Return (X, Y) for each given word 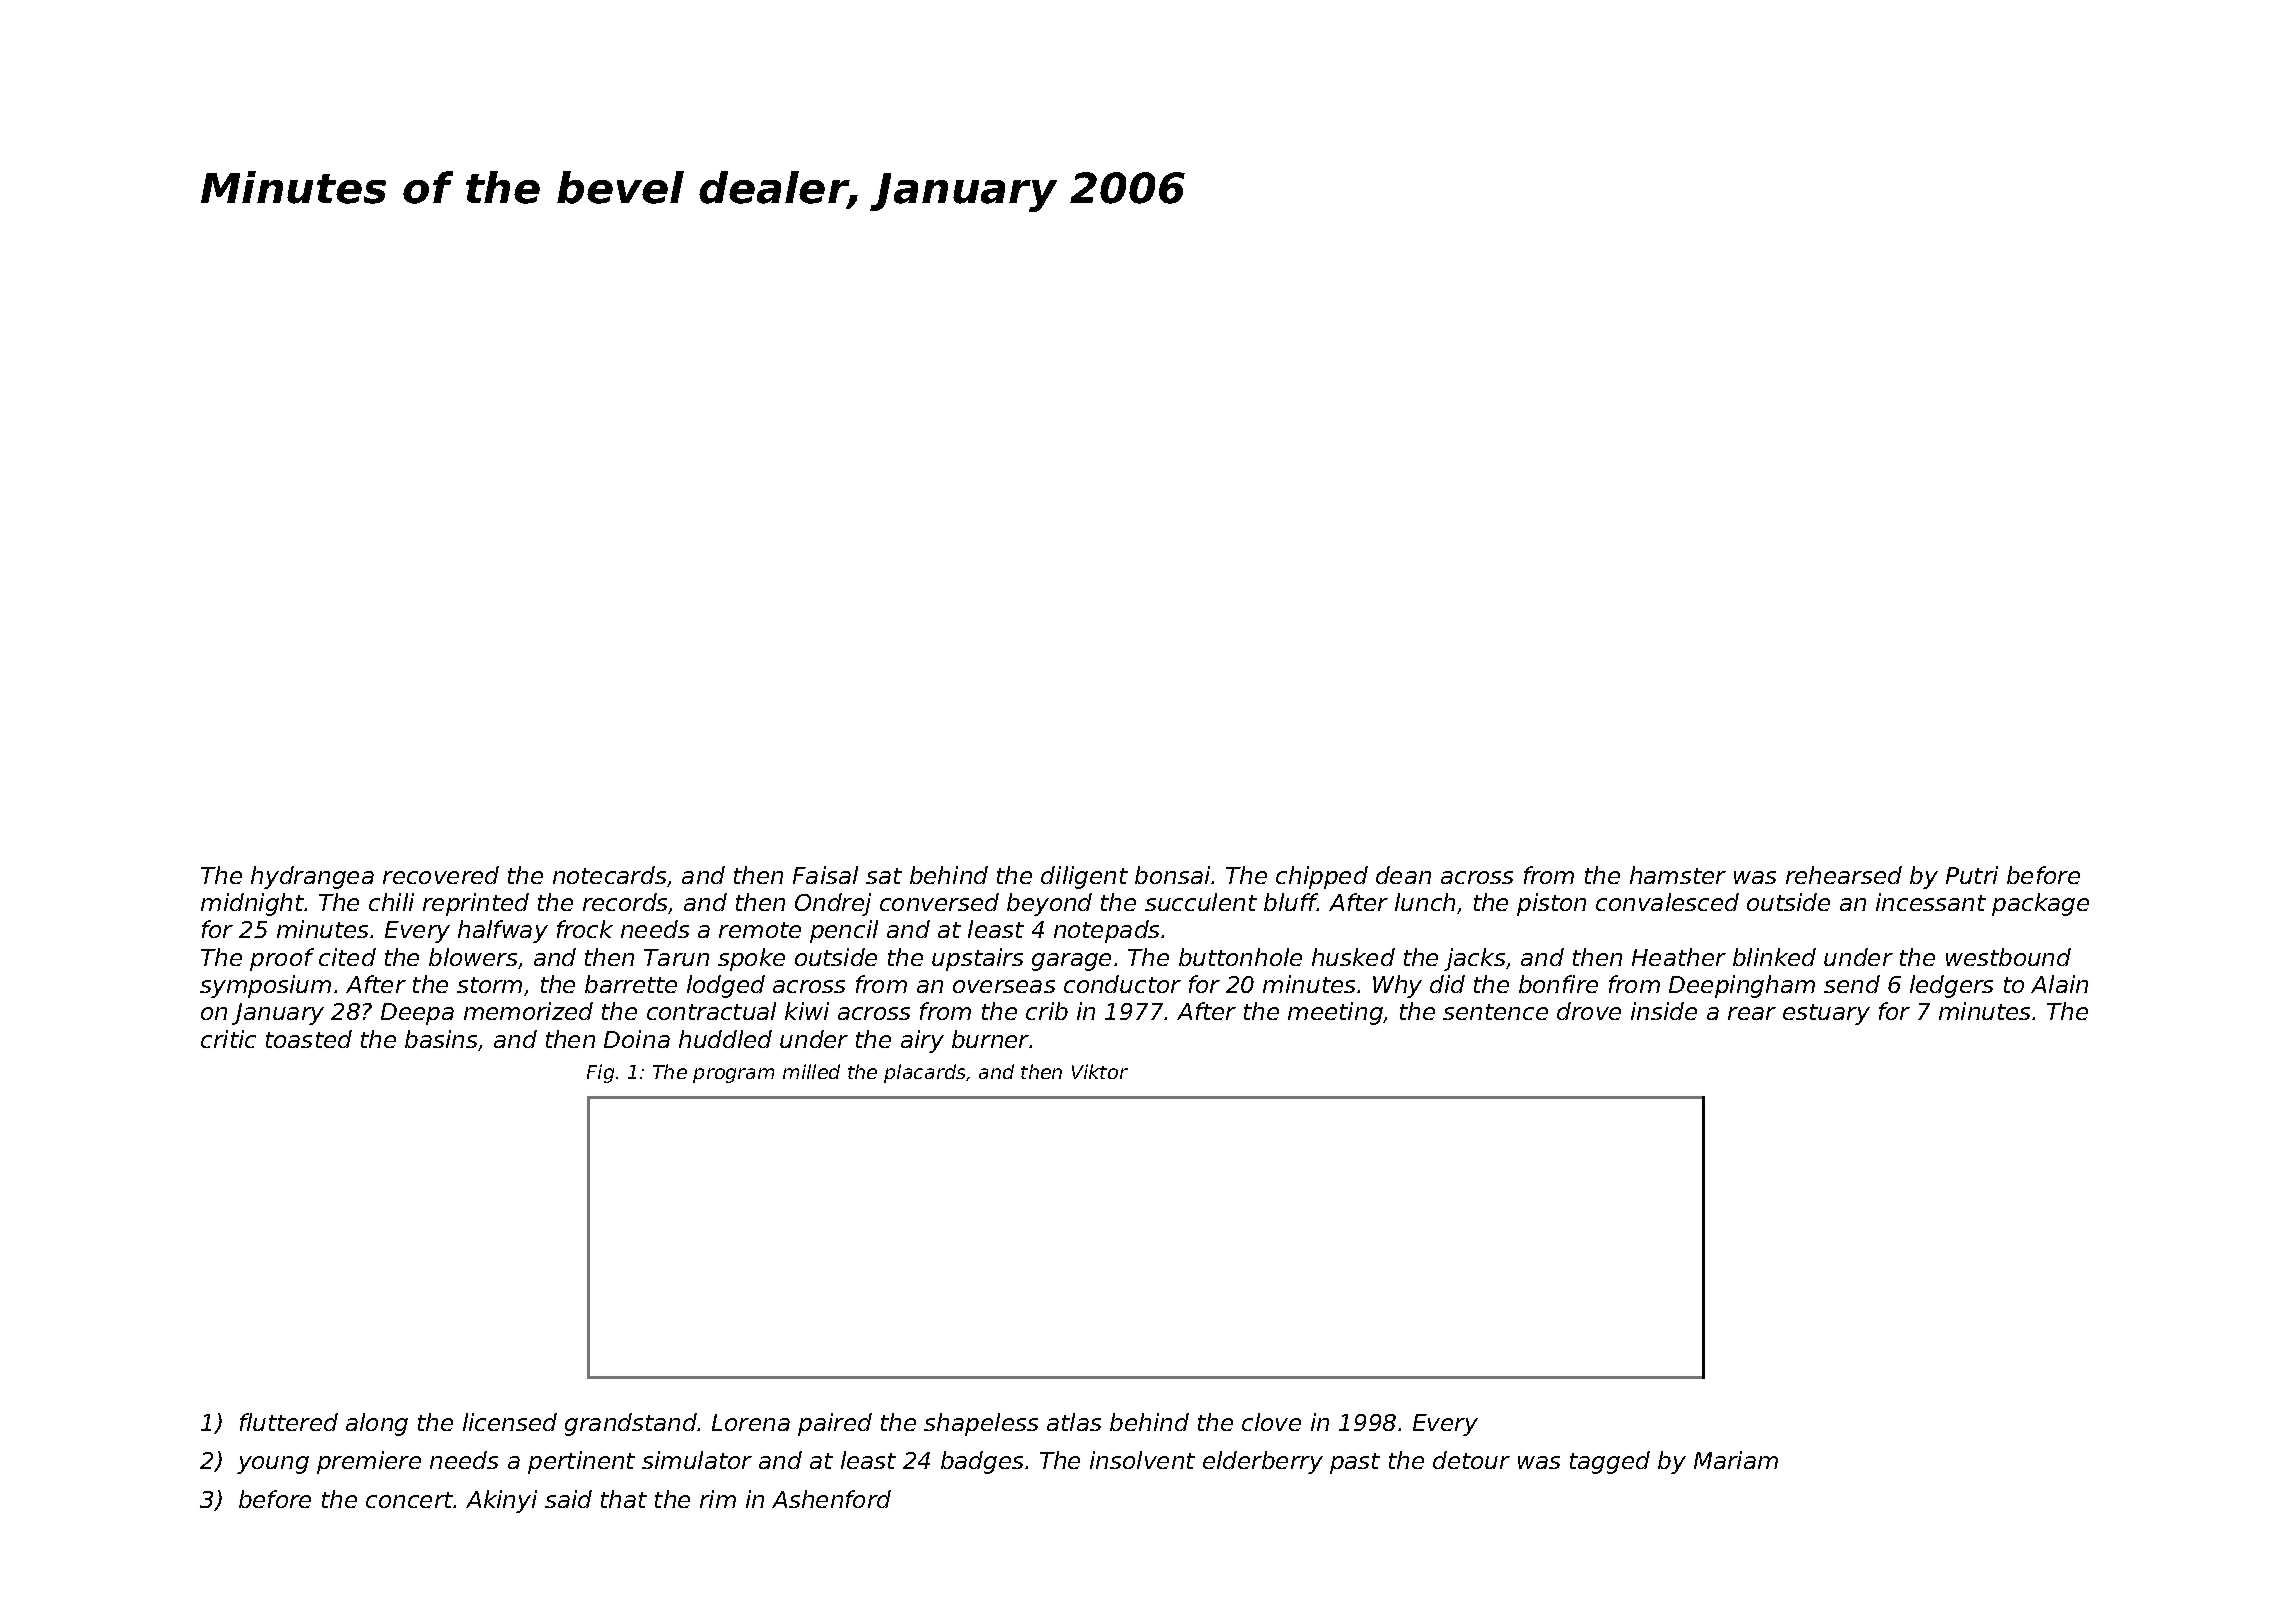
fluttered (289, 1422)
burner (991, 1039)
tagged (1610, 1462)
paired (835, 1424)
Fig (600, 1073)
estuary (1826, 1014)
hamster (1678, 875)
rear (1752, 1013)
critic (228, 1039)
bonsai (1173, 875)
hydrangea (312, 877)
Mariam (1736, 1460)
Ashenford (831, 1499)
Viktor (1100, 1071)
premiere (369, 1462)
